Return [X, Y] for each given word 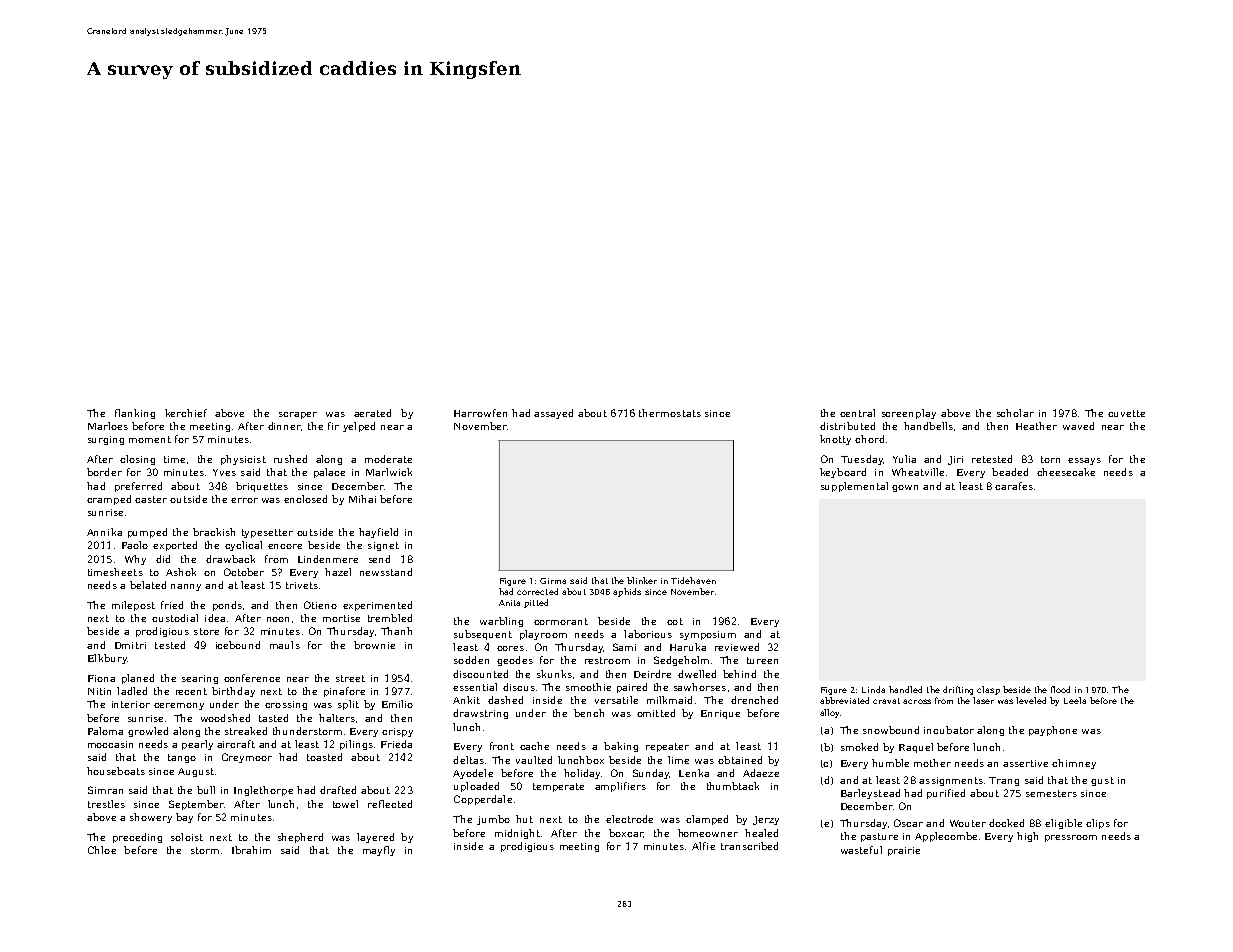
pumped [147, 533]
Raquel [916, 748]
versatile [616, 700]
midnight [517, 834]
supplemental [854, 487]
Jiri [955, 460]
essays [1084, 461]
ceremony [179, 706]
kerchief [186, 413]
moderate [388, 459]
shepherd [300, 838]
